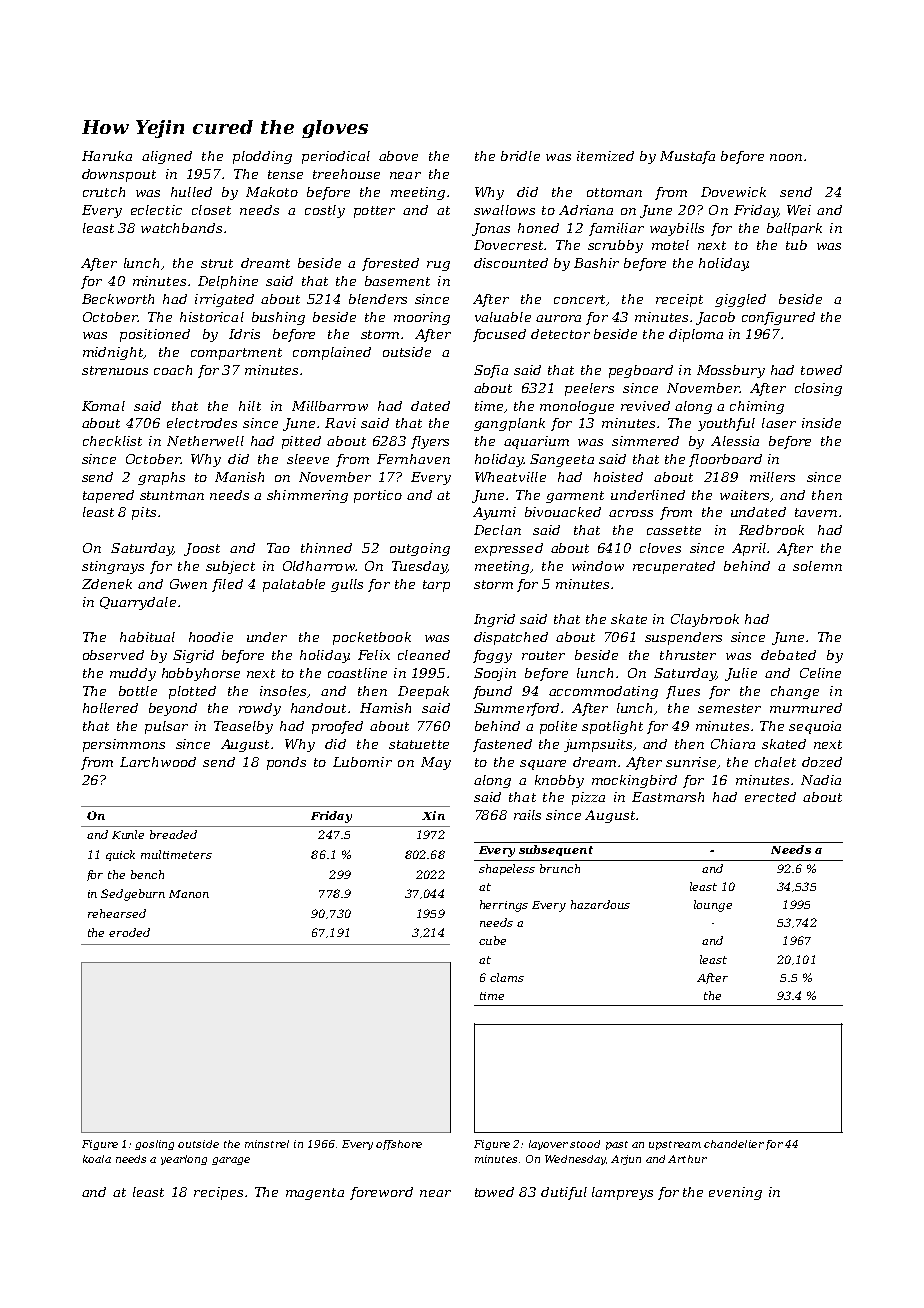  Describe the element at coordinates (154, 1145) in the page. I see `gosling` at that location.
